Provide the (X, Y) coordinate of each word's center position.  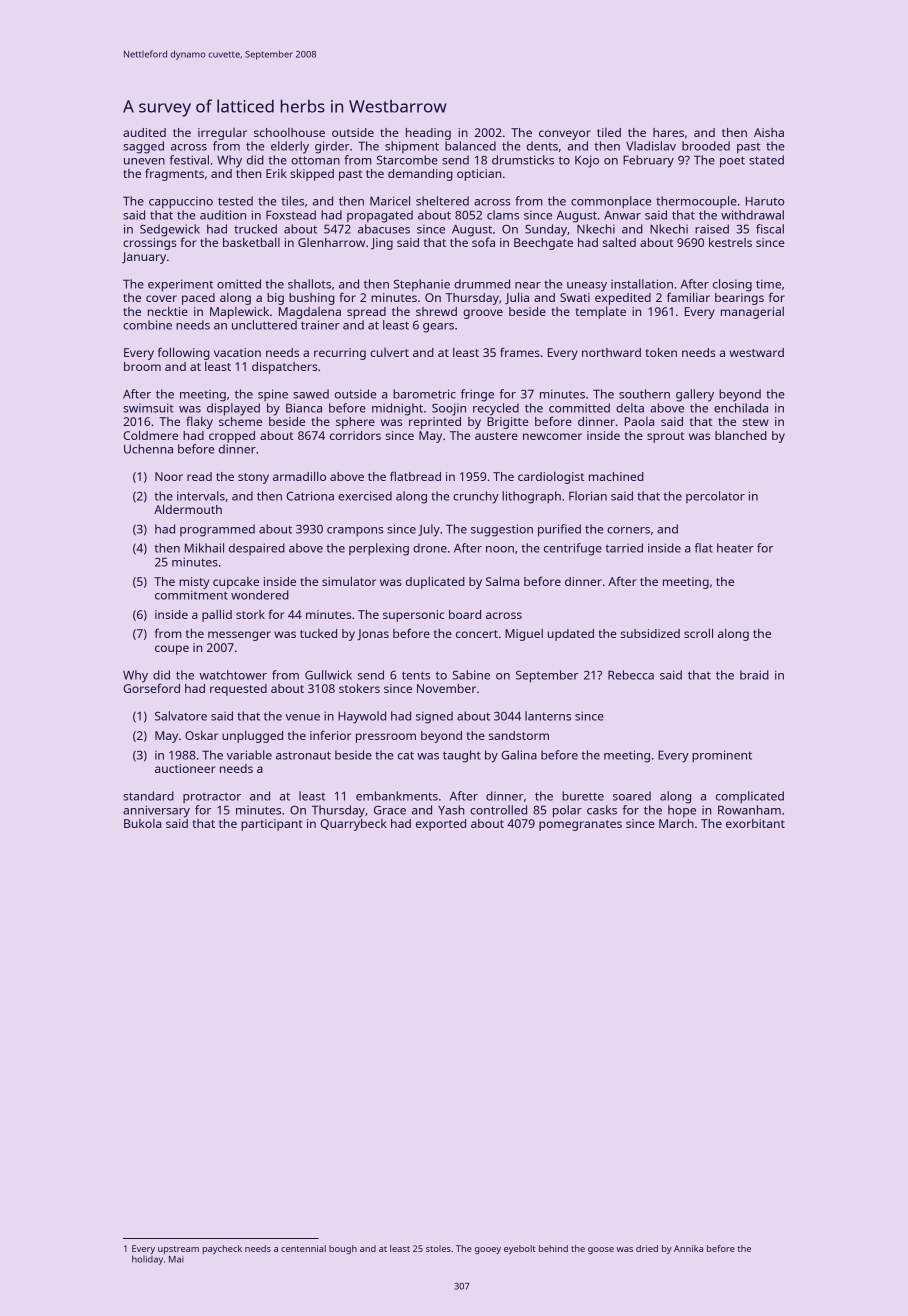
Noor (169, 476)
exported (441, 825)
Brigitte (508, 423)
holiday (147, 1260)
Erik (276, 173)
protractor (212, 797)
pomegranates (580, 825)
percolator (715, 497)
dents (542, 146)
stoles (438, 1248)
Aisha (769, 132)
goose (601, 1250)
